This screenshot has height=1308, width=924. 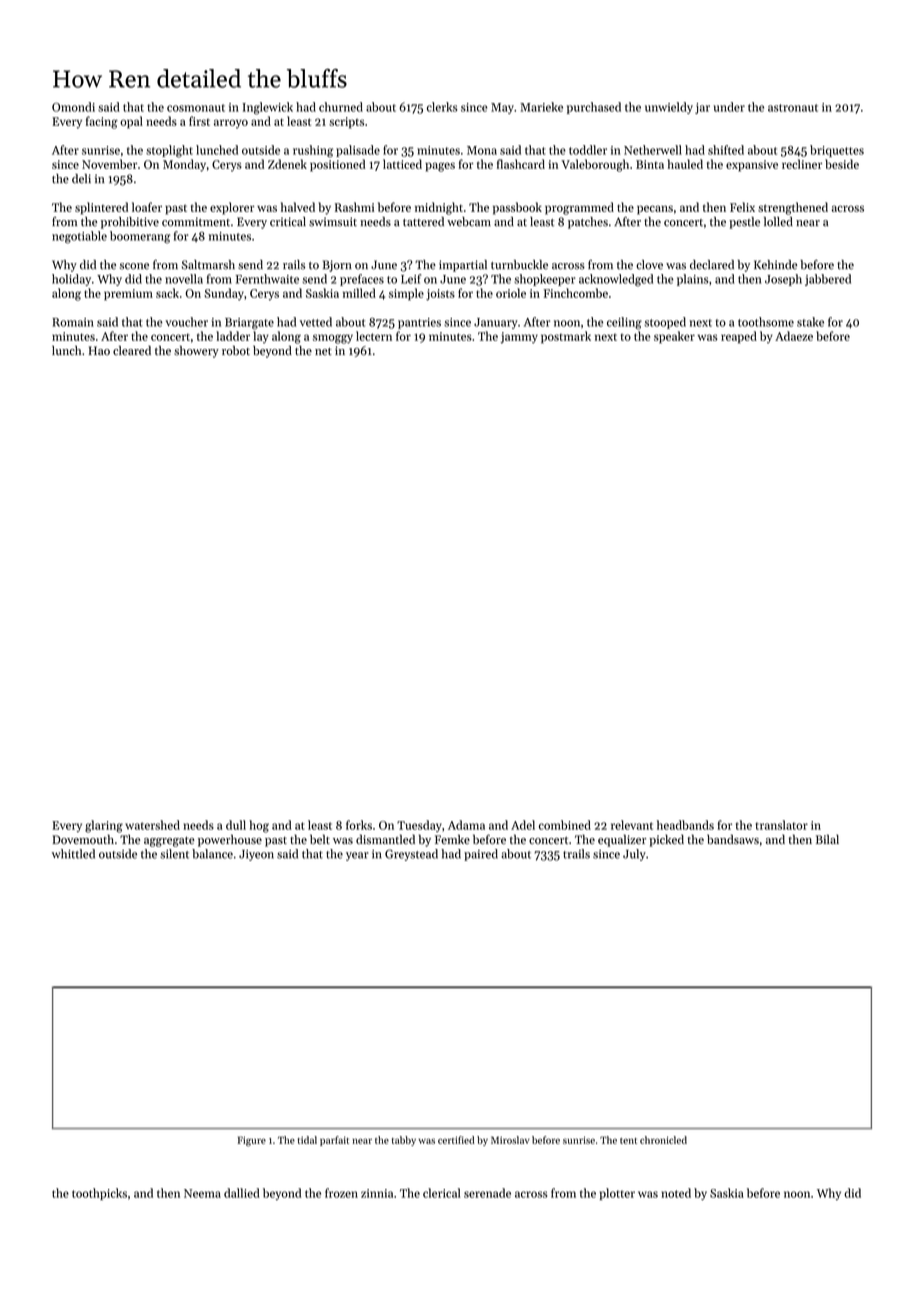 I want to click on balance, so click(x=212, y=854).
